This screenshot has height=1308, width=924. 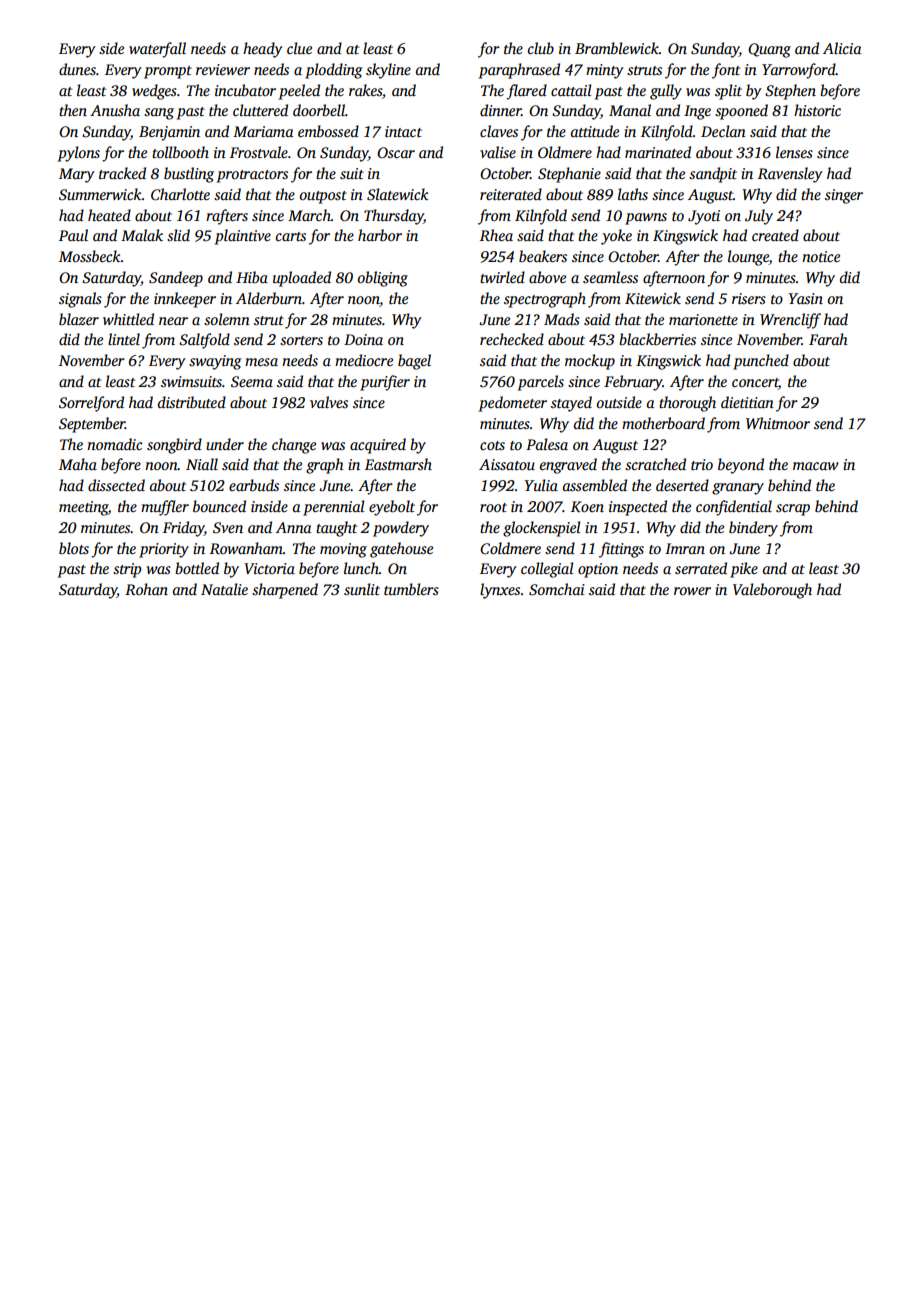 What do you see at coordinates (146, 589) in the screenshot?
I see `Rohan` at bounding box center [146, 589].
